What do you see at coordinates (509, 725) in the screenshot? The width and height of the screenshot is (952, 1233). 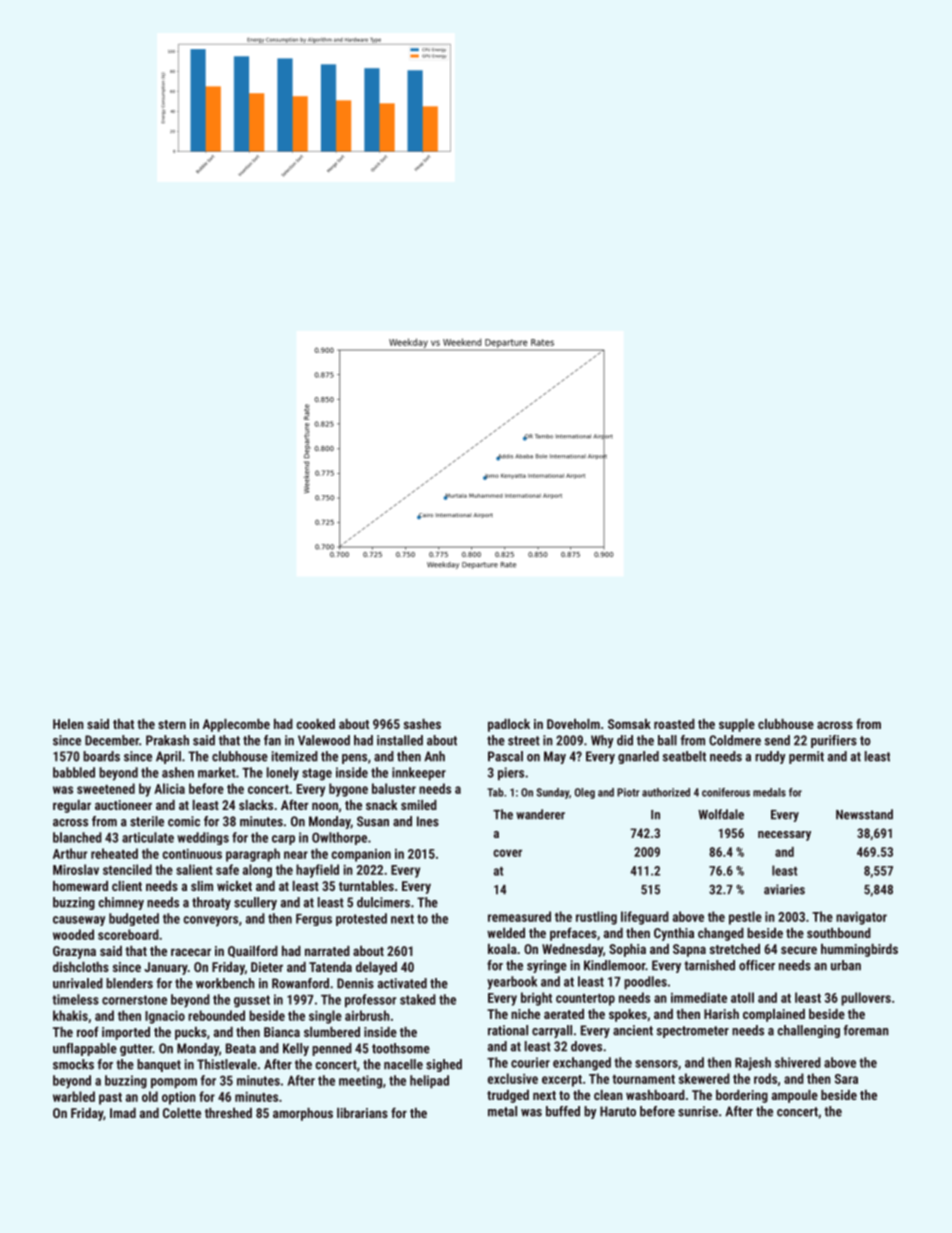 I see `padlock` at bounding box center [509, 725].
